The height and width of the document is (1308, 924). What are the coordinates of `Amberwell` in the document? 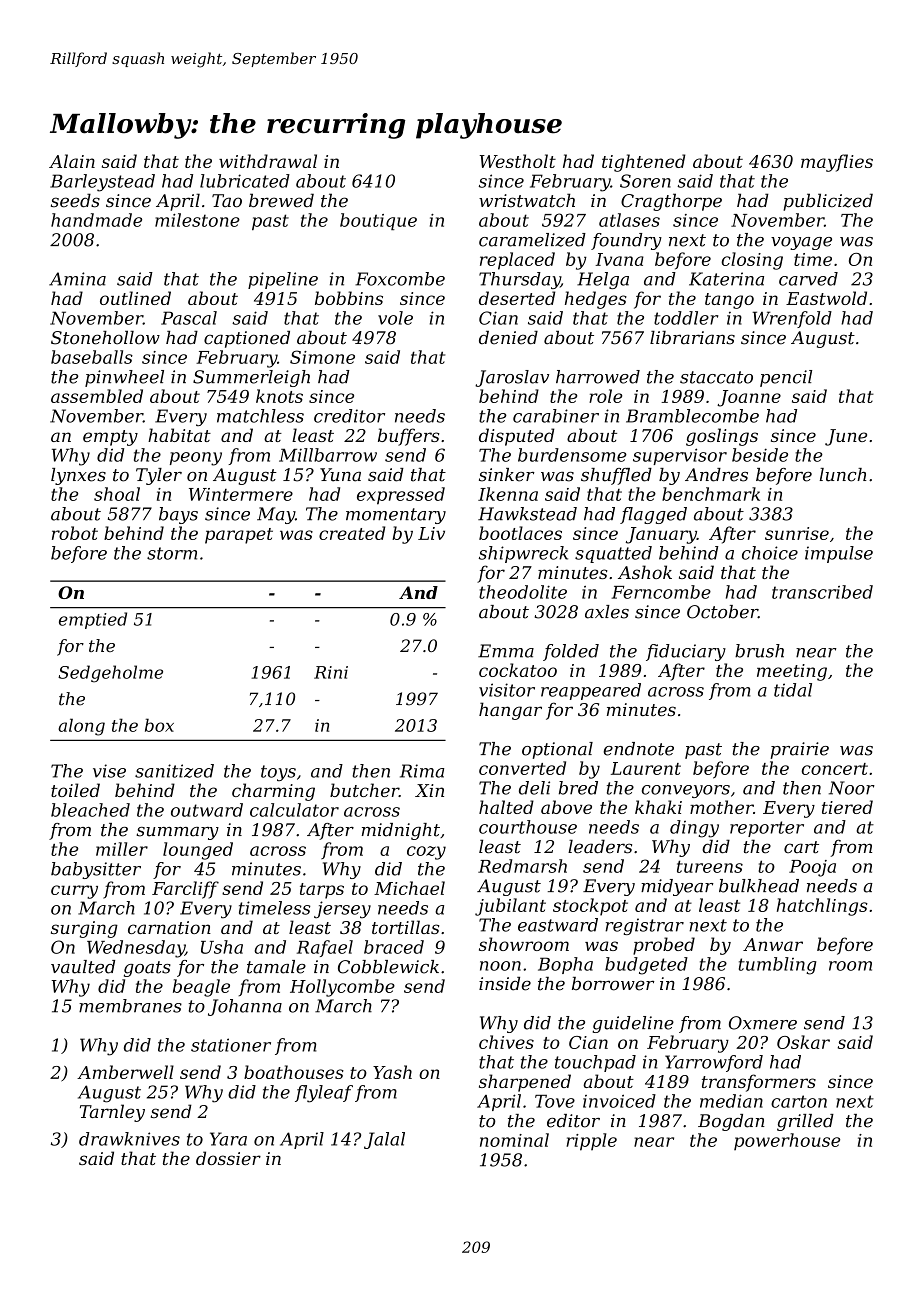 It's located at (125, 1072).
